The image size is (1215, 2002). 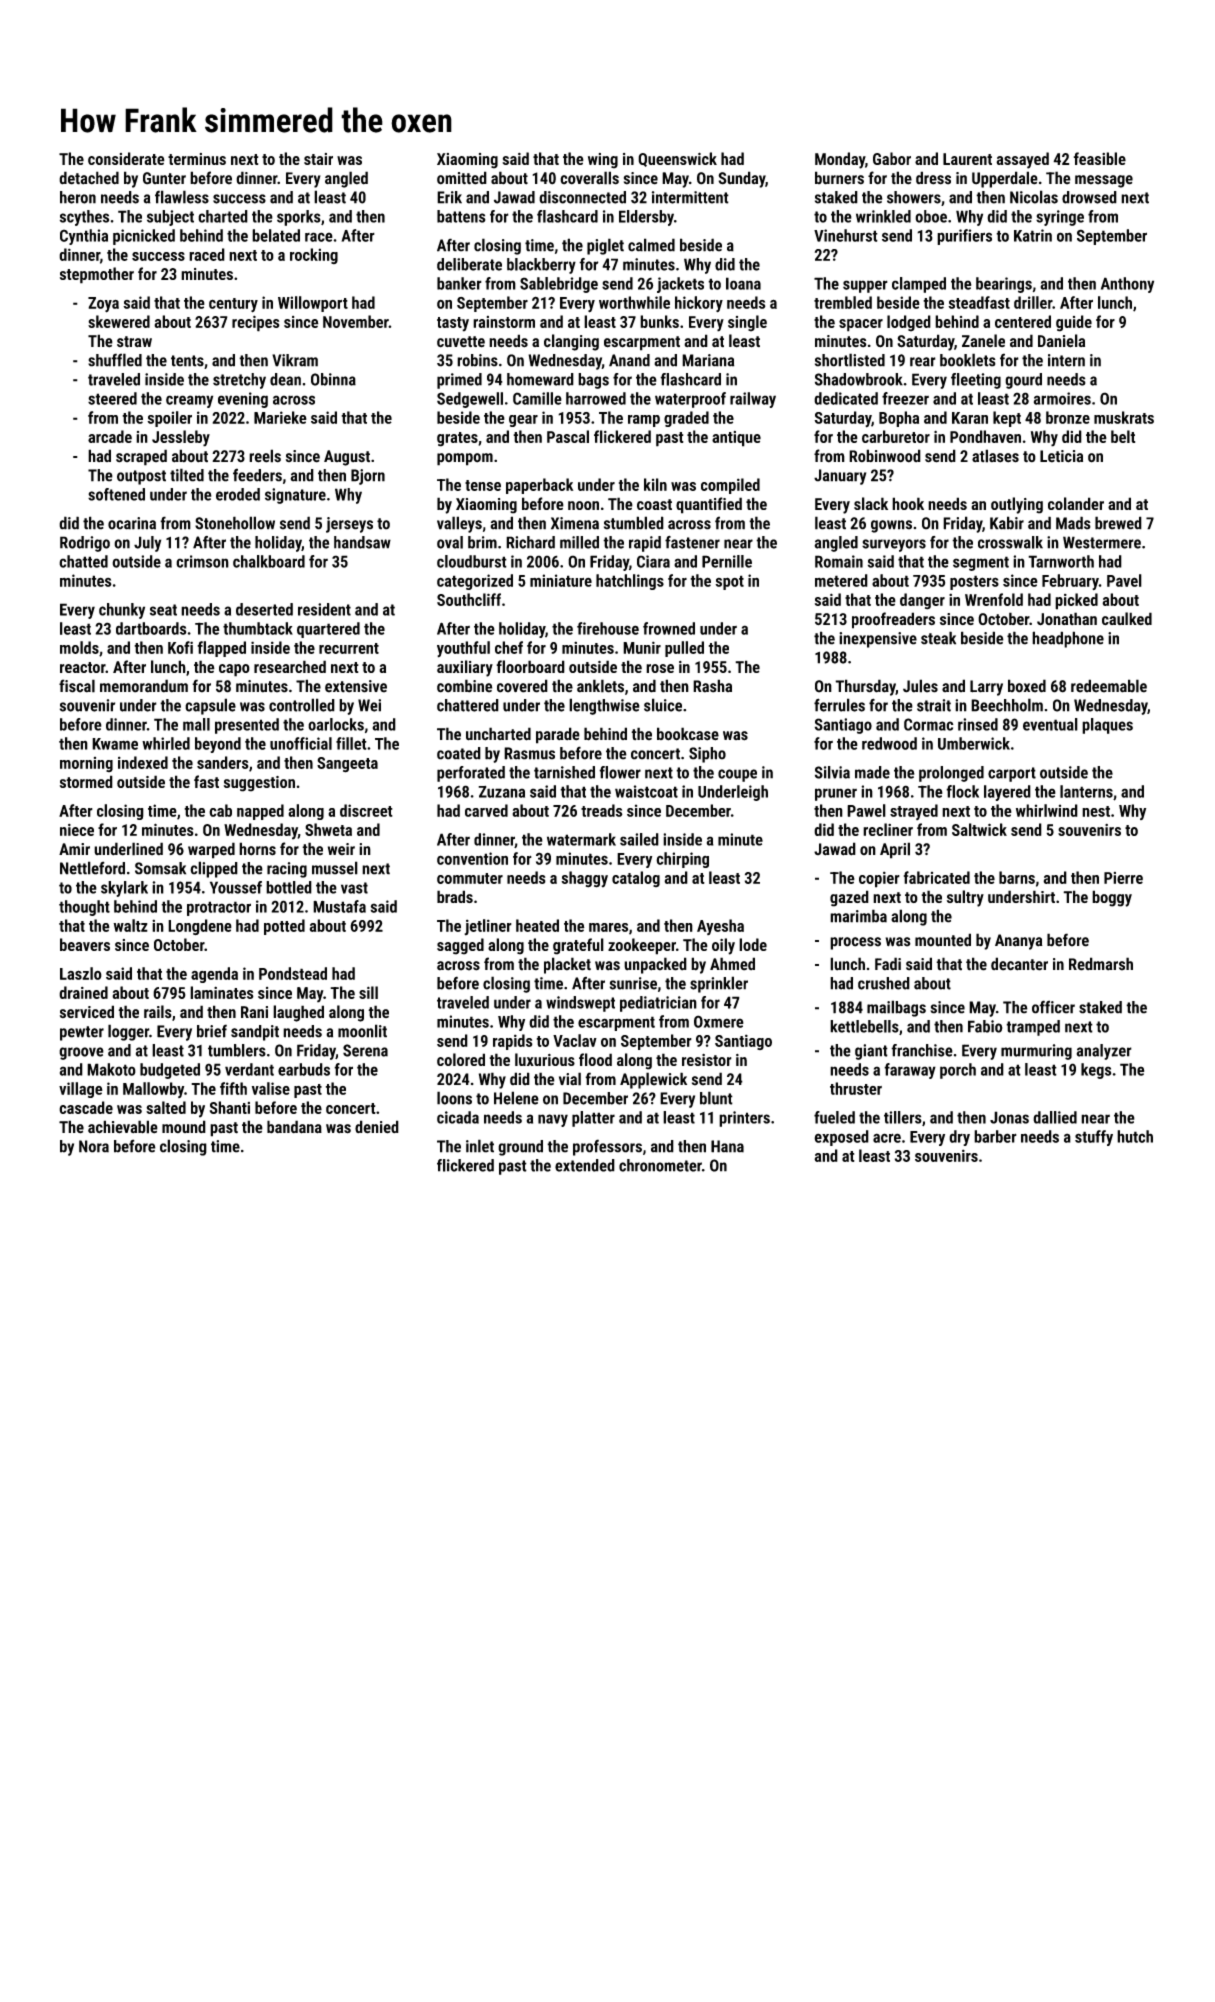 I want to click on Gabor, so click(x=892, y=158).
